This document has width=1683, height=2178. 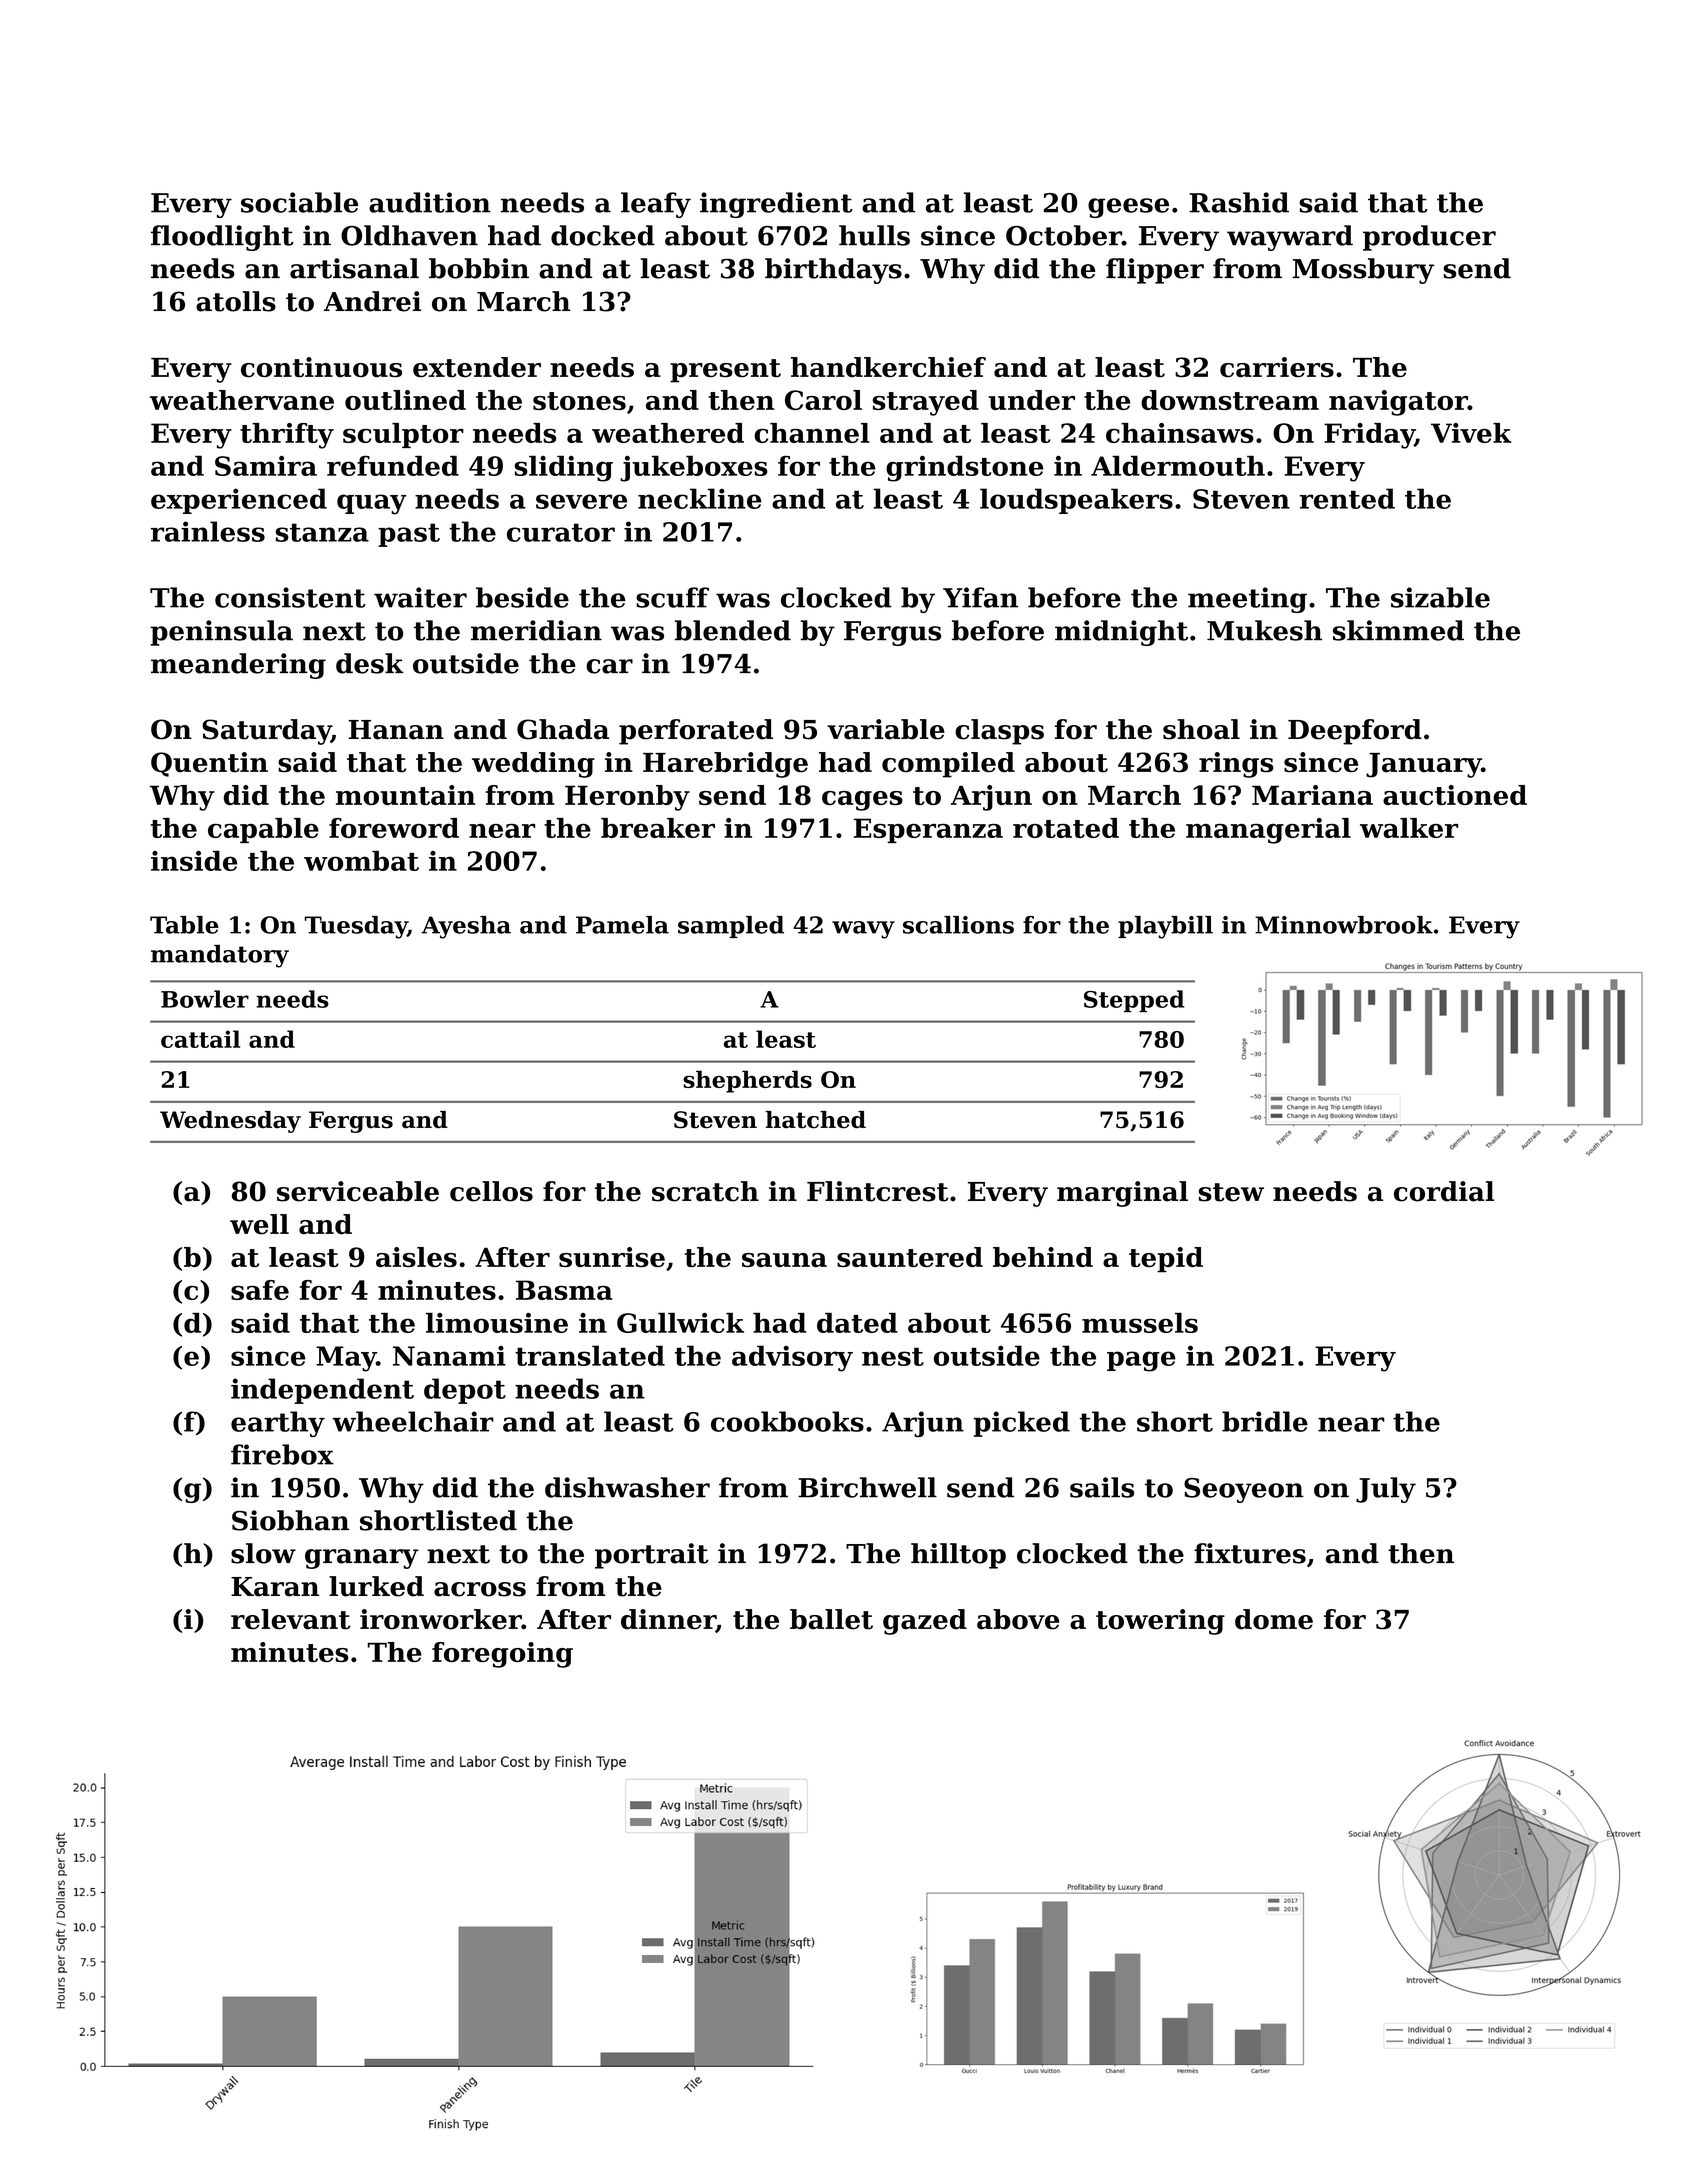 What do you see at coordinates (1363, 271) in the document?
I see `Mossbury` at bounding box center [1363, 271].
